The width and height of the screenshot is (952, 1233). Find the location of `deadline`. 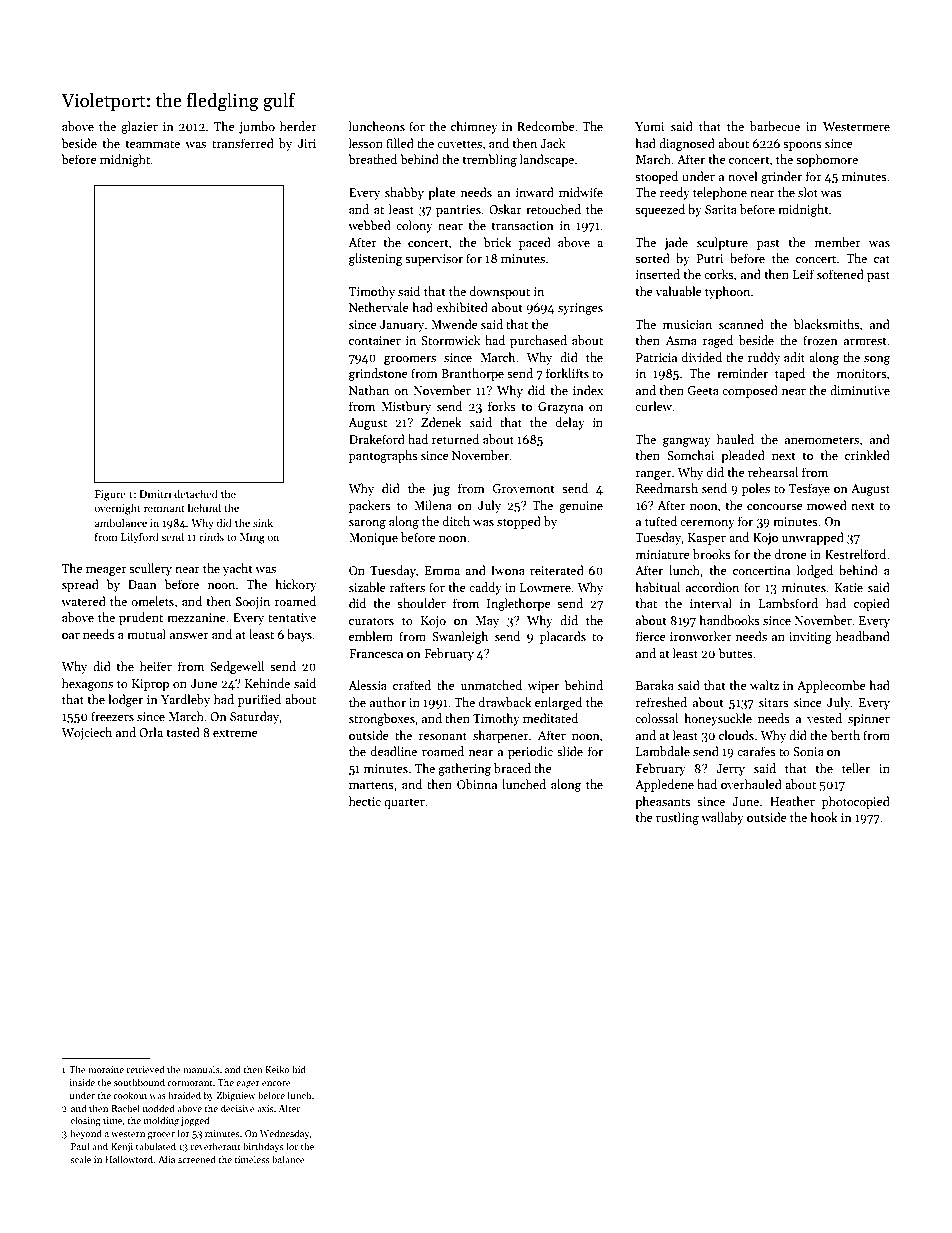

deadline is located at coordinates (394, 751).
